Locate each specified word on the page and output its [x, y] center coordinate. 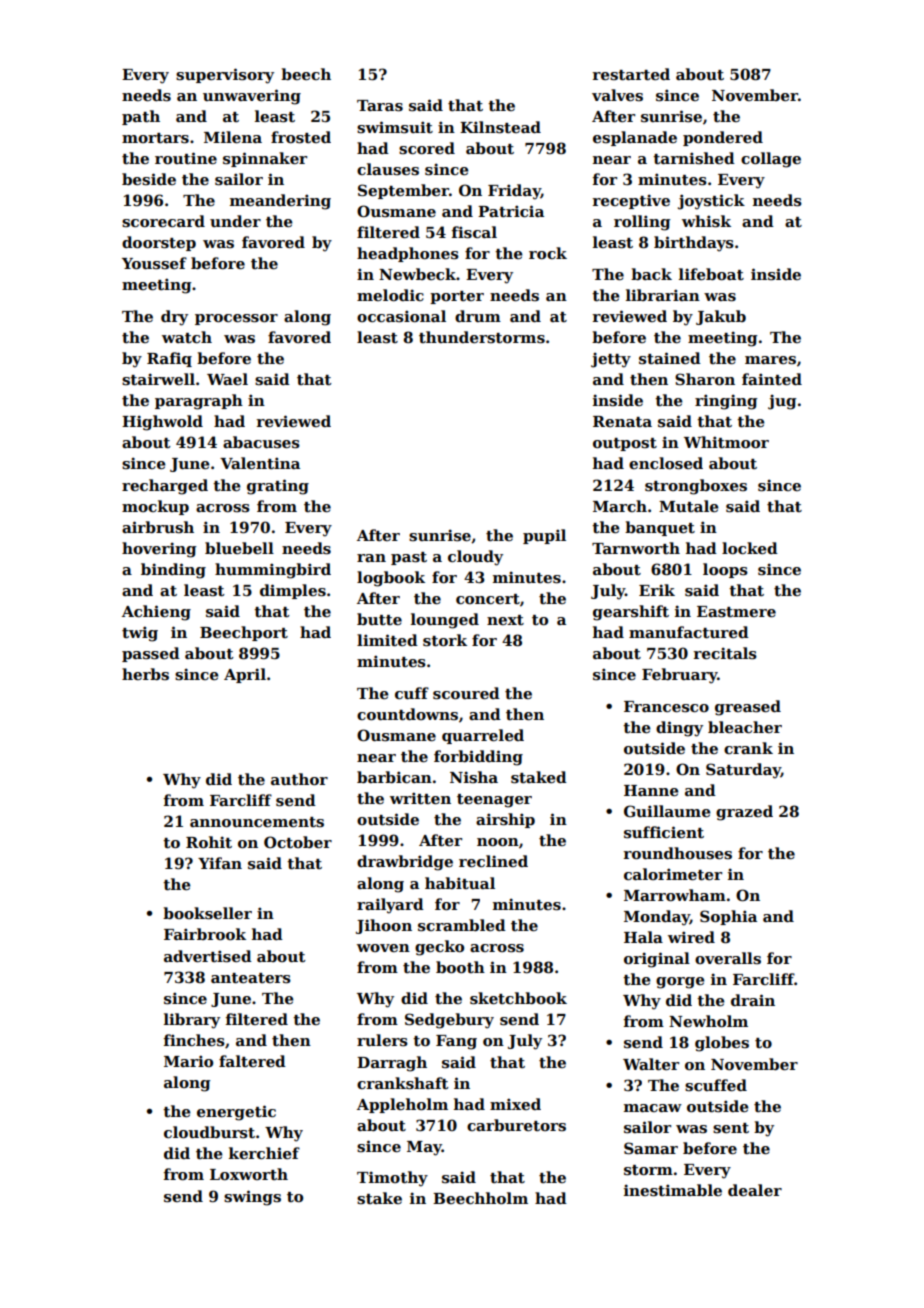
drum [478, 316]
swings [252, 1198]
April [245, 675]
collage [771, 160]
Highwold [162, 423]
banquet [660, 528]
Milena [233, 137]
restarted [631, 74]
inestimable [673, 1190]
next [505, 620]
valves [617, 95]
